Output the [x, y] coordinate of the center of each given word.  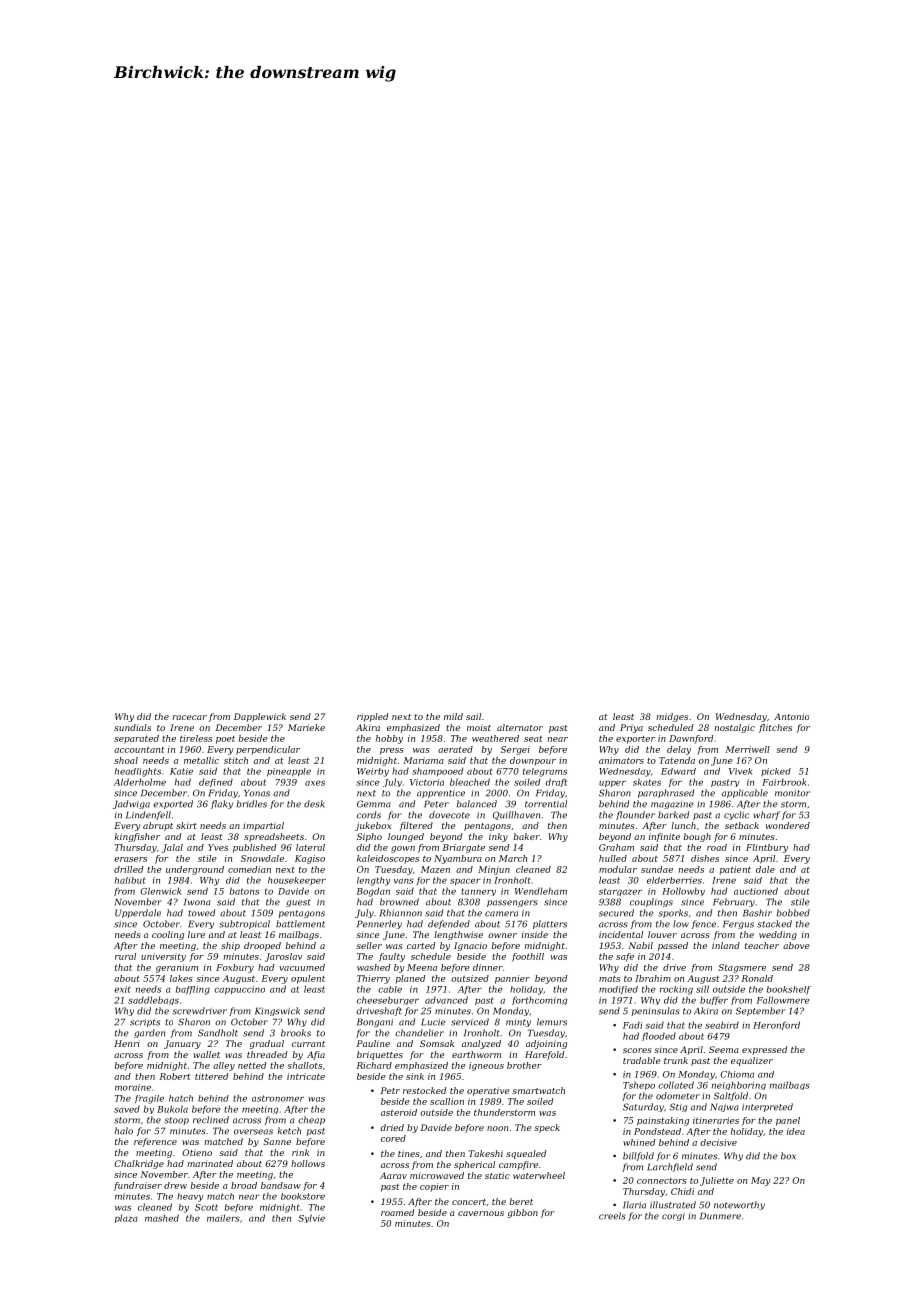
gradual [266, 1044]
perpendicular [268, 750]
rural [125, 956]
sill [702, 989]
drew [175, 1185]
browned [399, 902]
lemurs [552, 1022]
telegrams [545, 772]
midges [672, 717]
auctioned [756, 891]
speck [547, 1128]
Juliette [717, 1181]
